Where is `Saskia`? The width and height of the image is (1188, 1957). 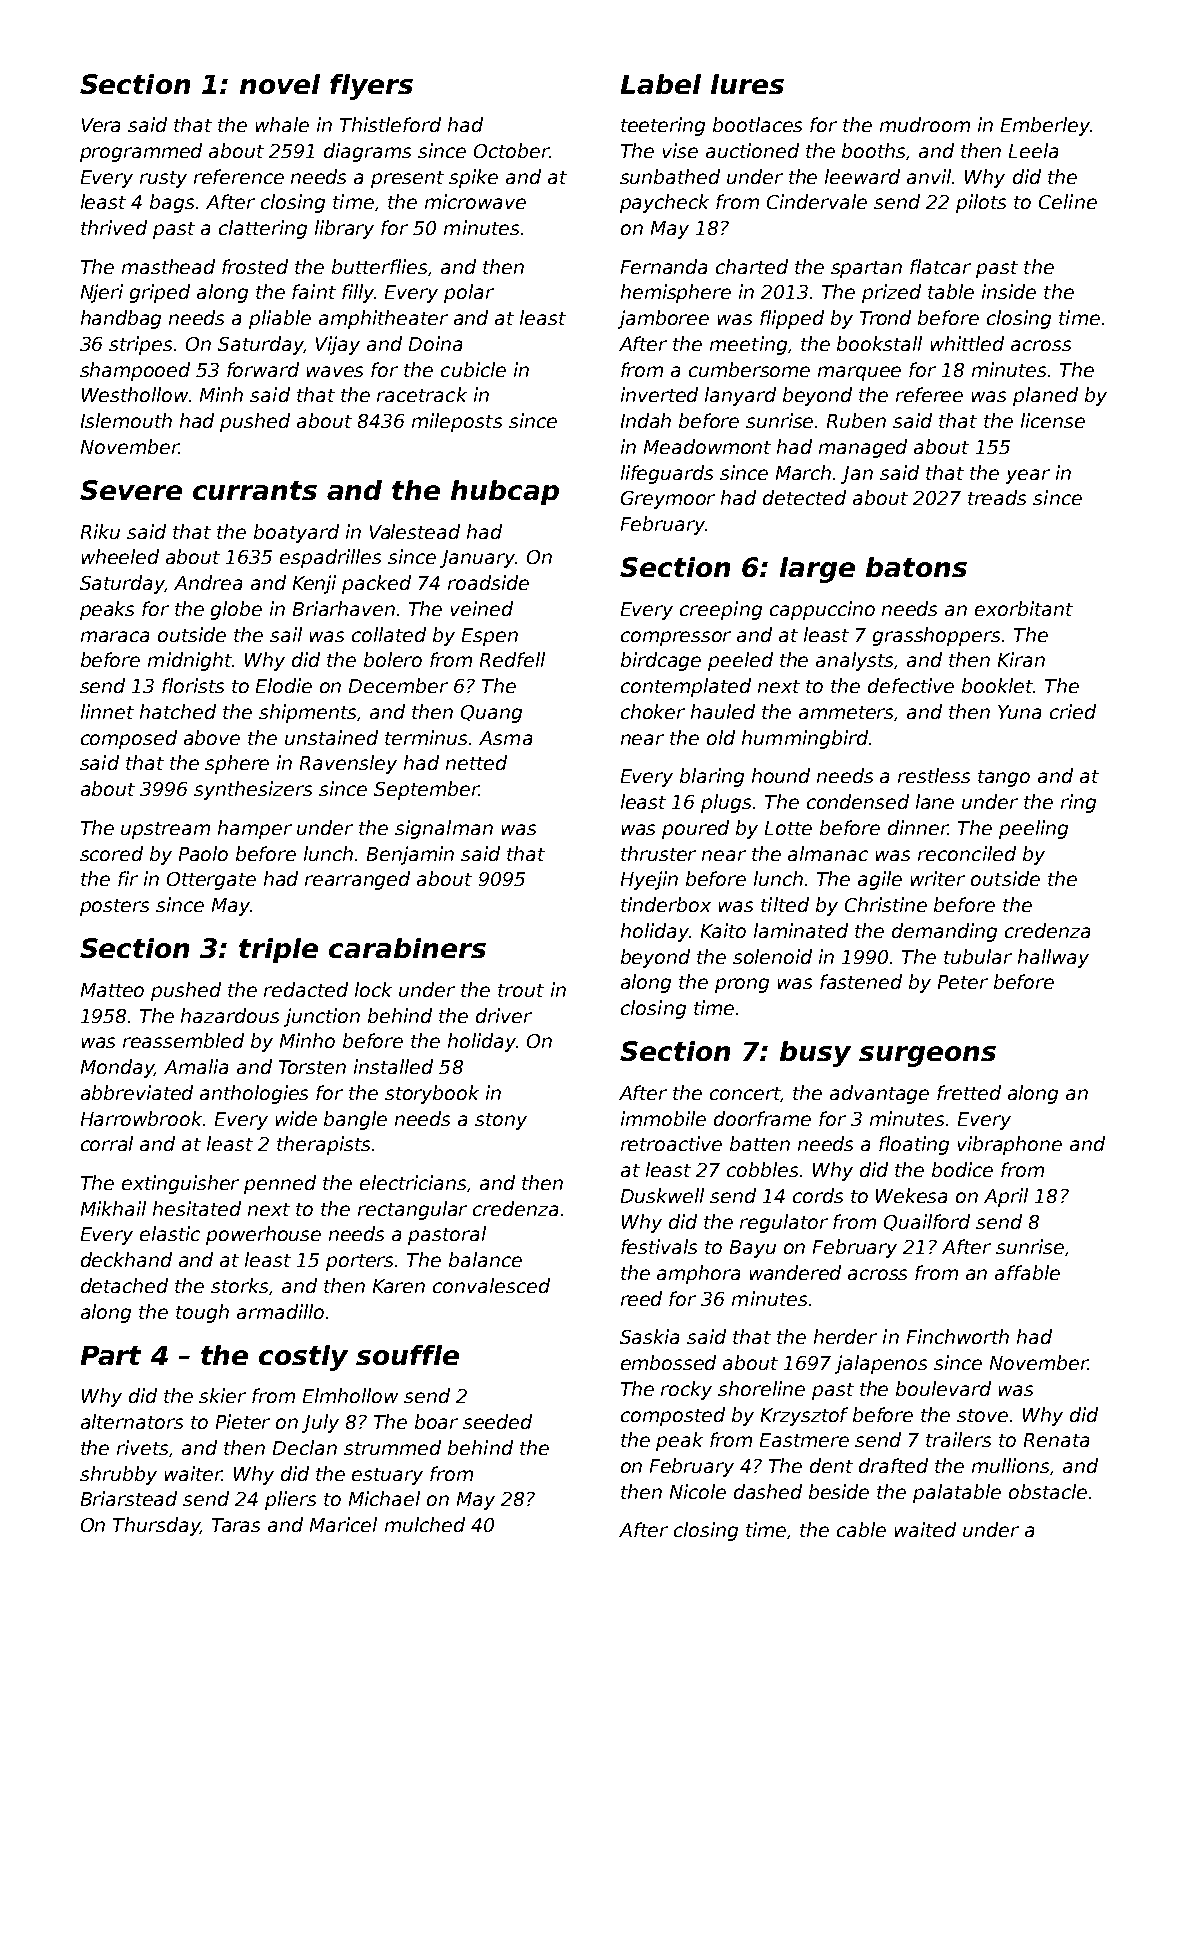
Saskia is located at coordinates (649, 1336).
